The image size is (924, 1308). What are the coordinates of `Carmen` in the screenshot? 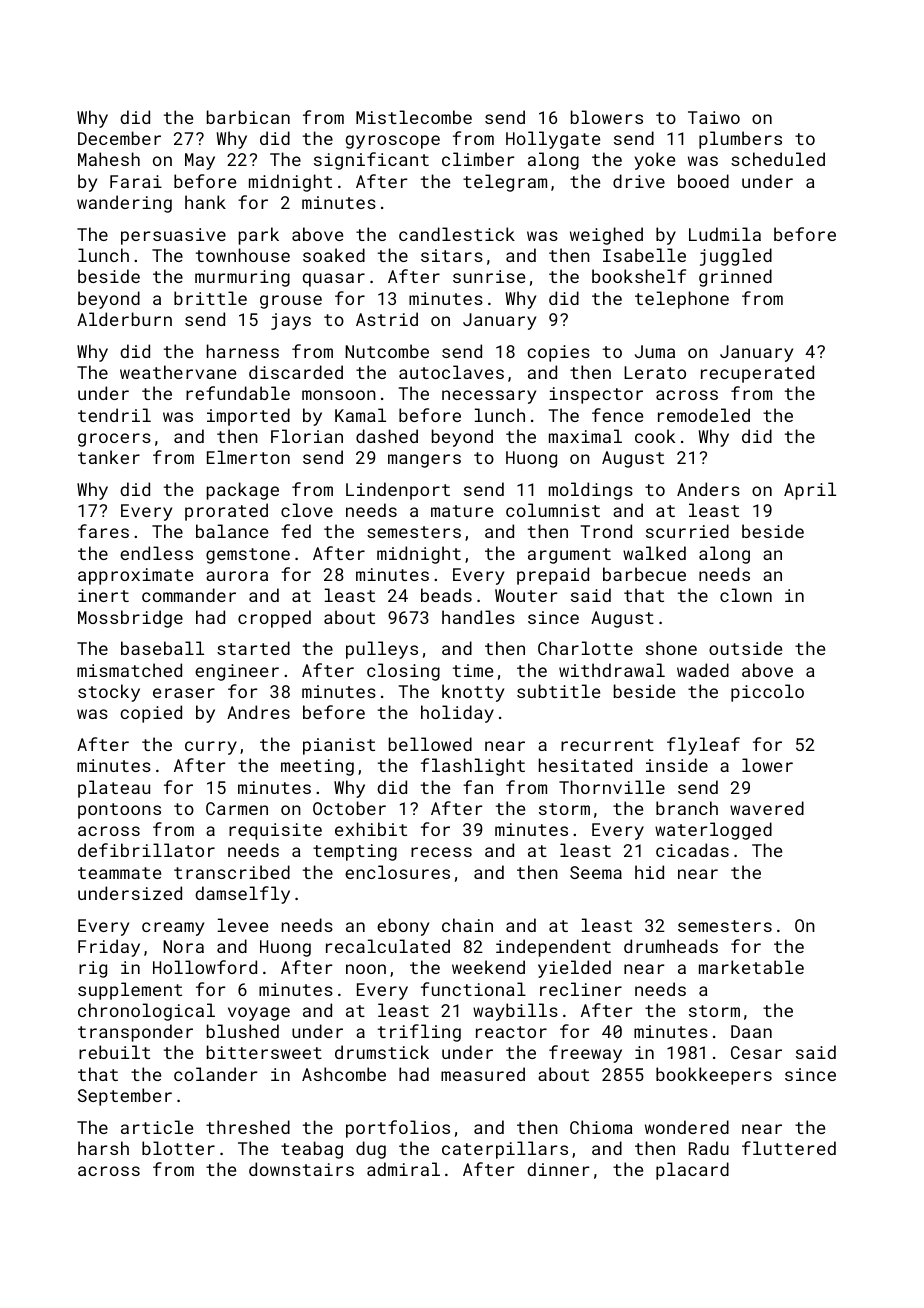 It's located at (237, 808).
